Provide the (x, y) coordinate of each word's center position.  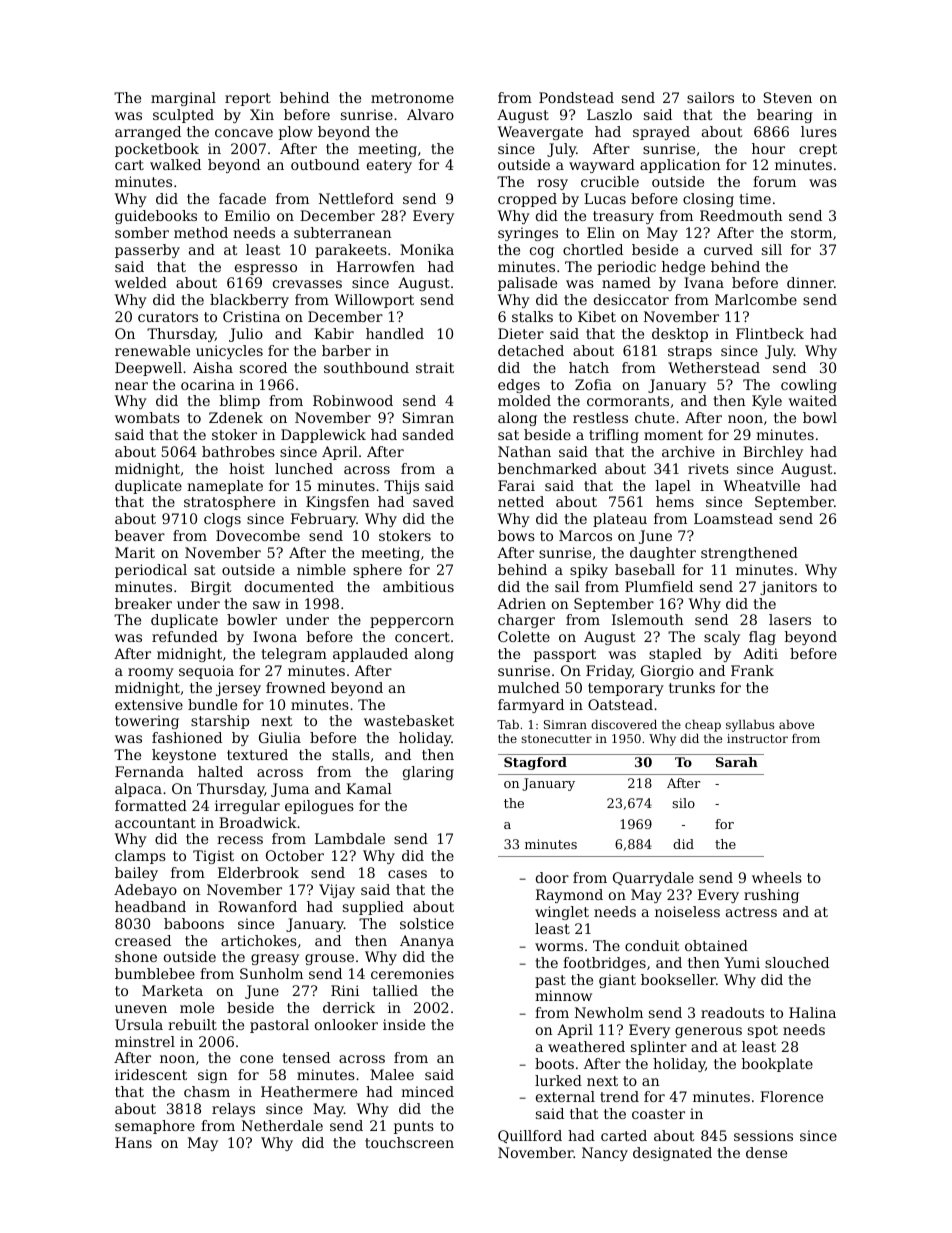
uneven (141, 1009)
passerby (147, 251)
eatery (389, 166)
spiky (589, 571)
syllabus (750, 726)
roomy (151, 673)
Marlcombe (756, 299)
